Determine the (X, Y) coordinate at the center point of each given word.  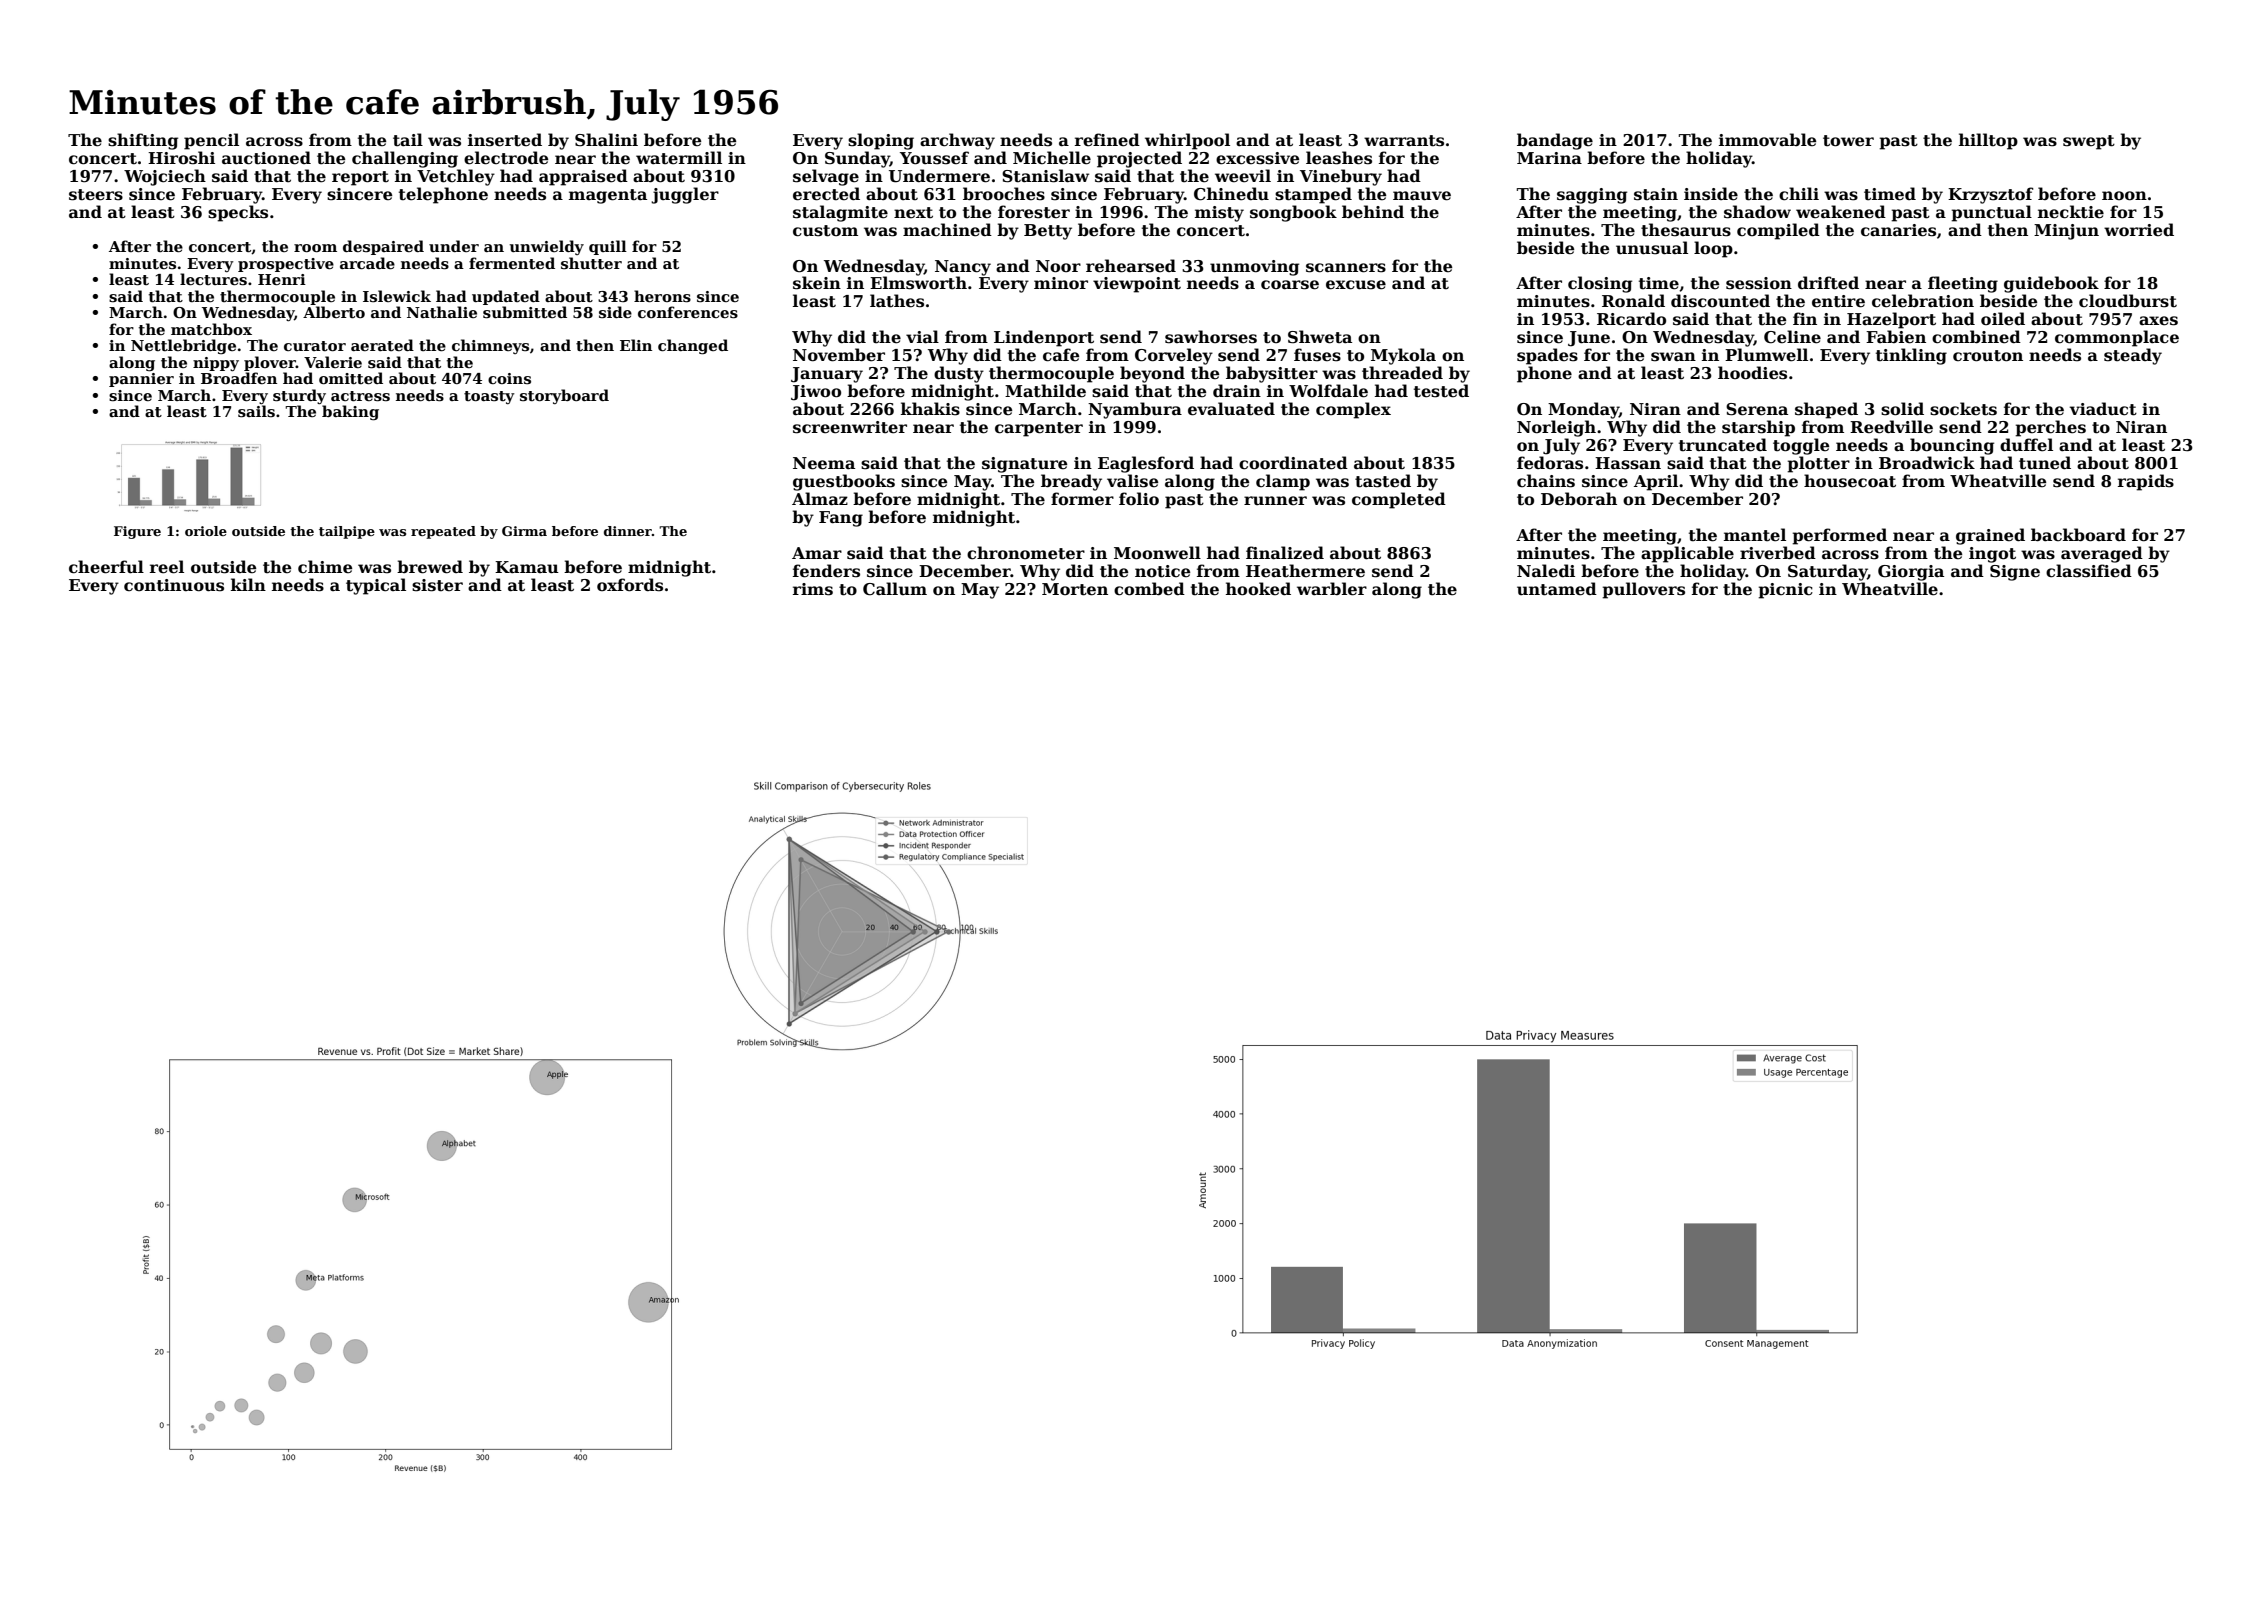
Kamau (527, 567)
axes (2158, 321)
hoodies (1752, 373)
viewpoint (1137, 285)
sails (256, 411)
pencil (211, 141)
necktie (2071, 212)
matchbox (211, 329)
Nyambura (1135, 410)
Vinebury (1341, 177)
